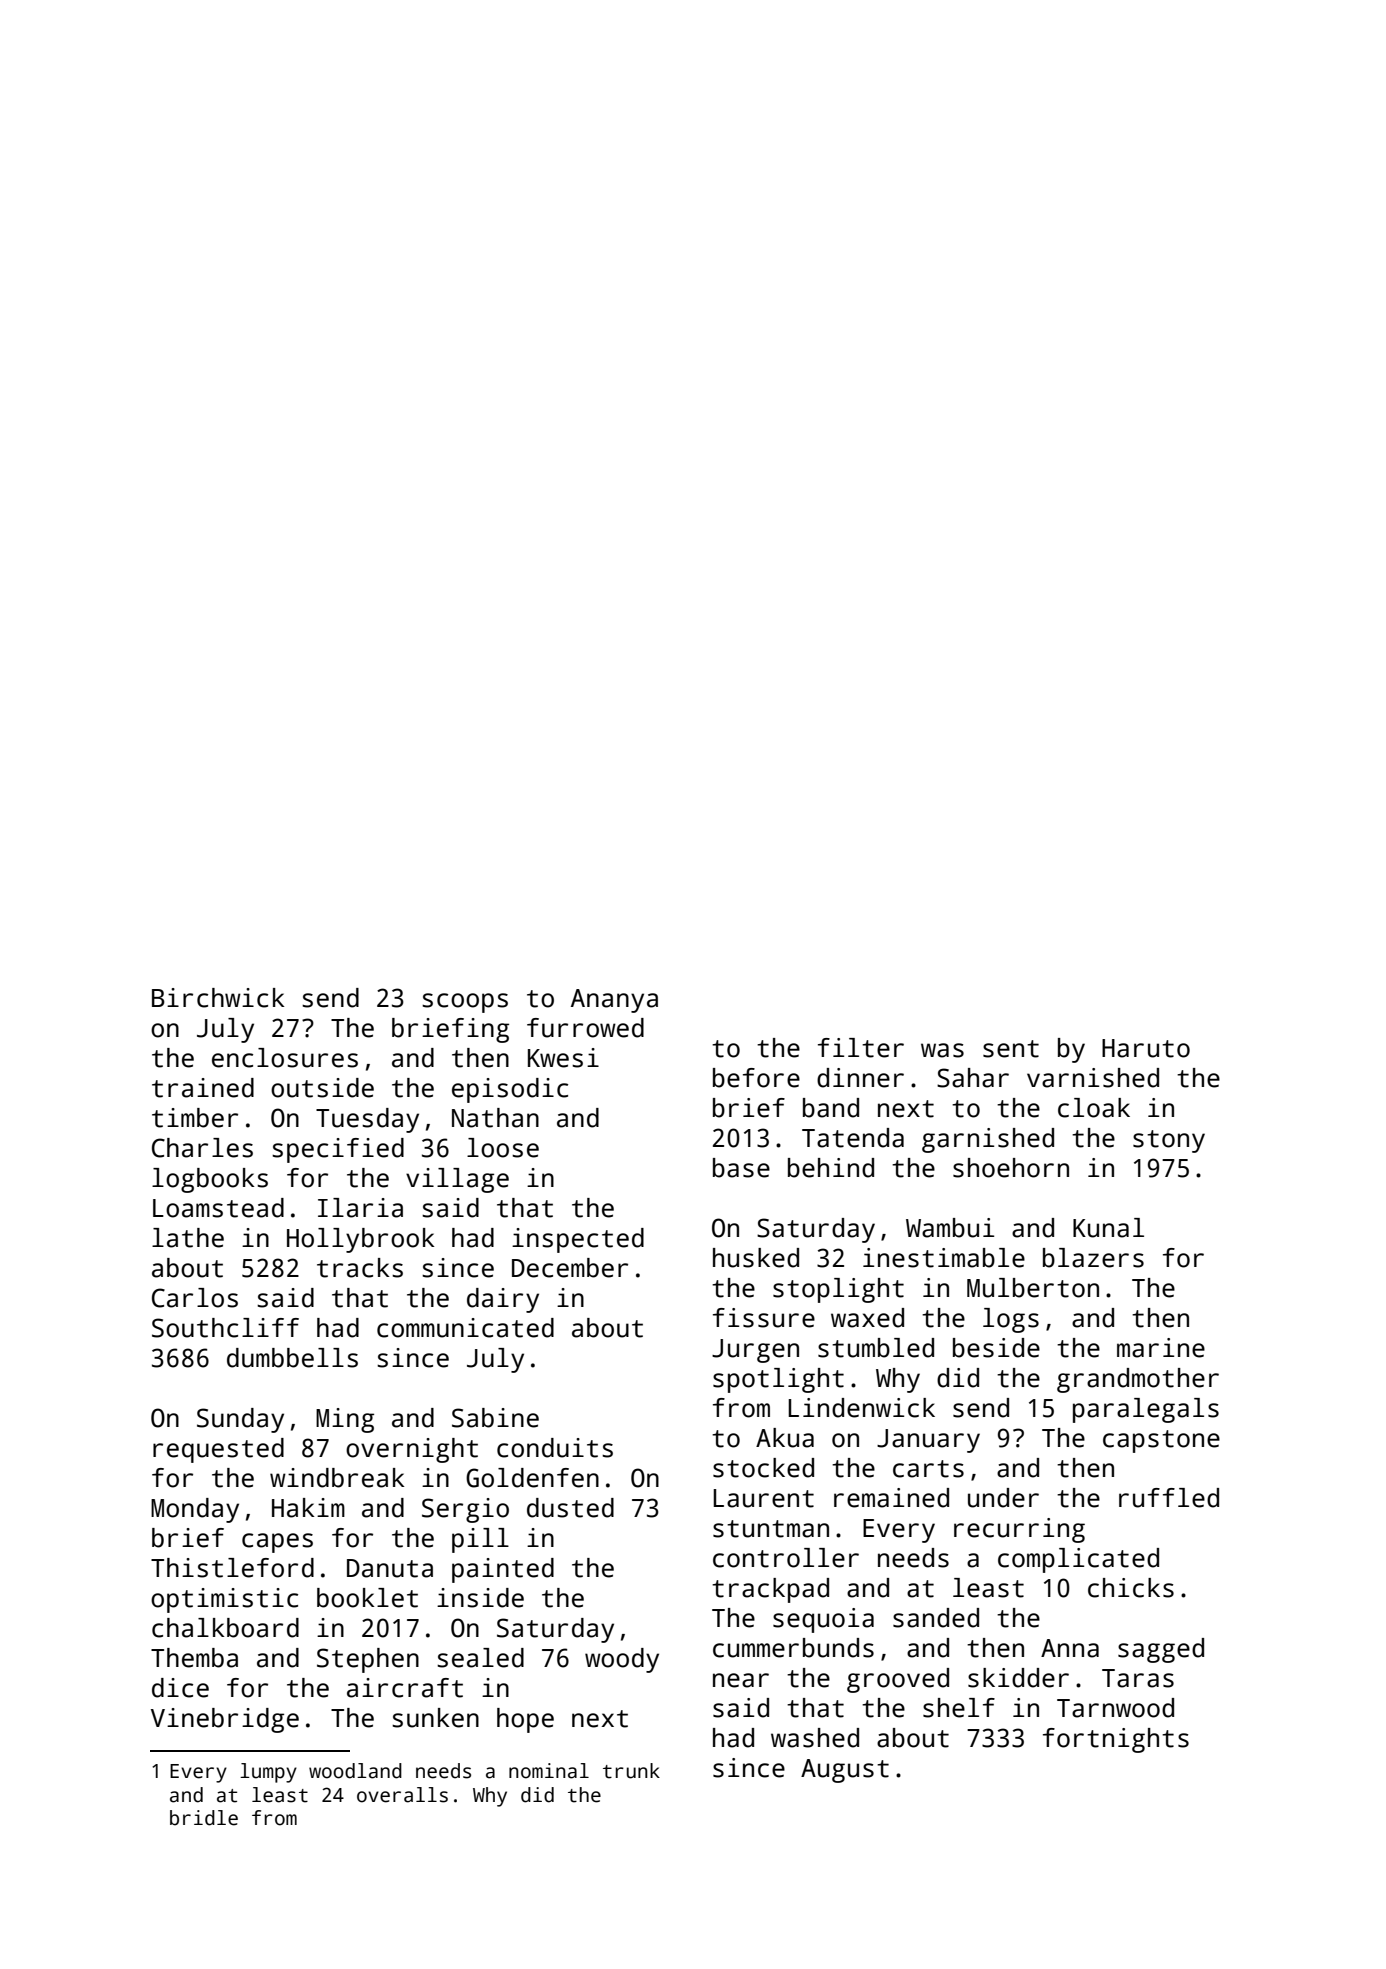  What do you see at coordinates (503, 1570) in the screenshot?
I see `painted` at bounding box center [503, 1570].
